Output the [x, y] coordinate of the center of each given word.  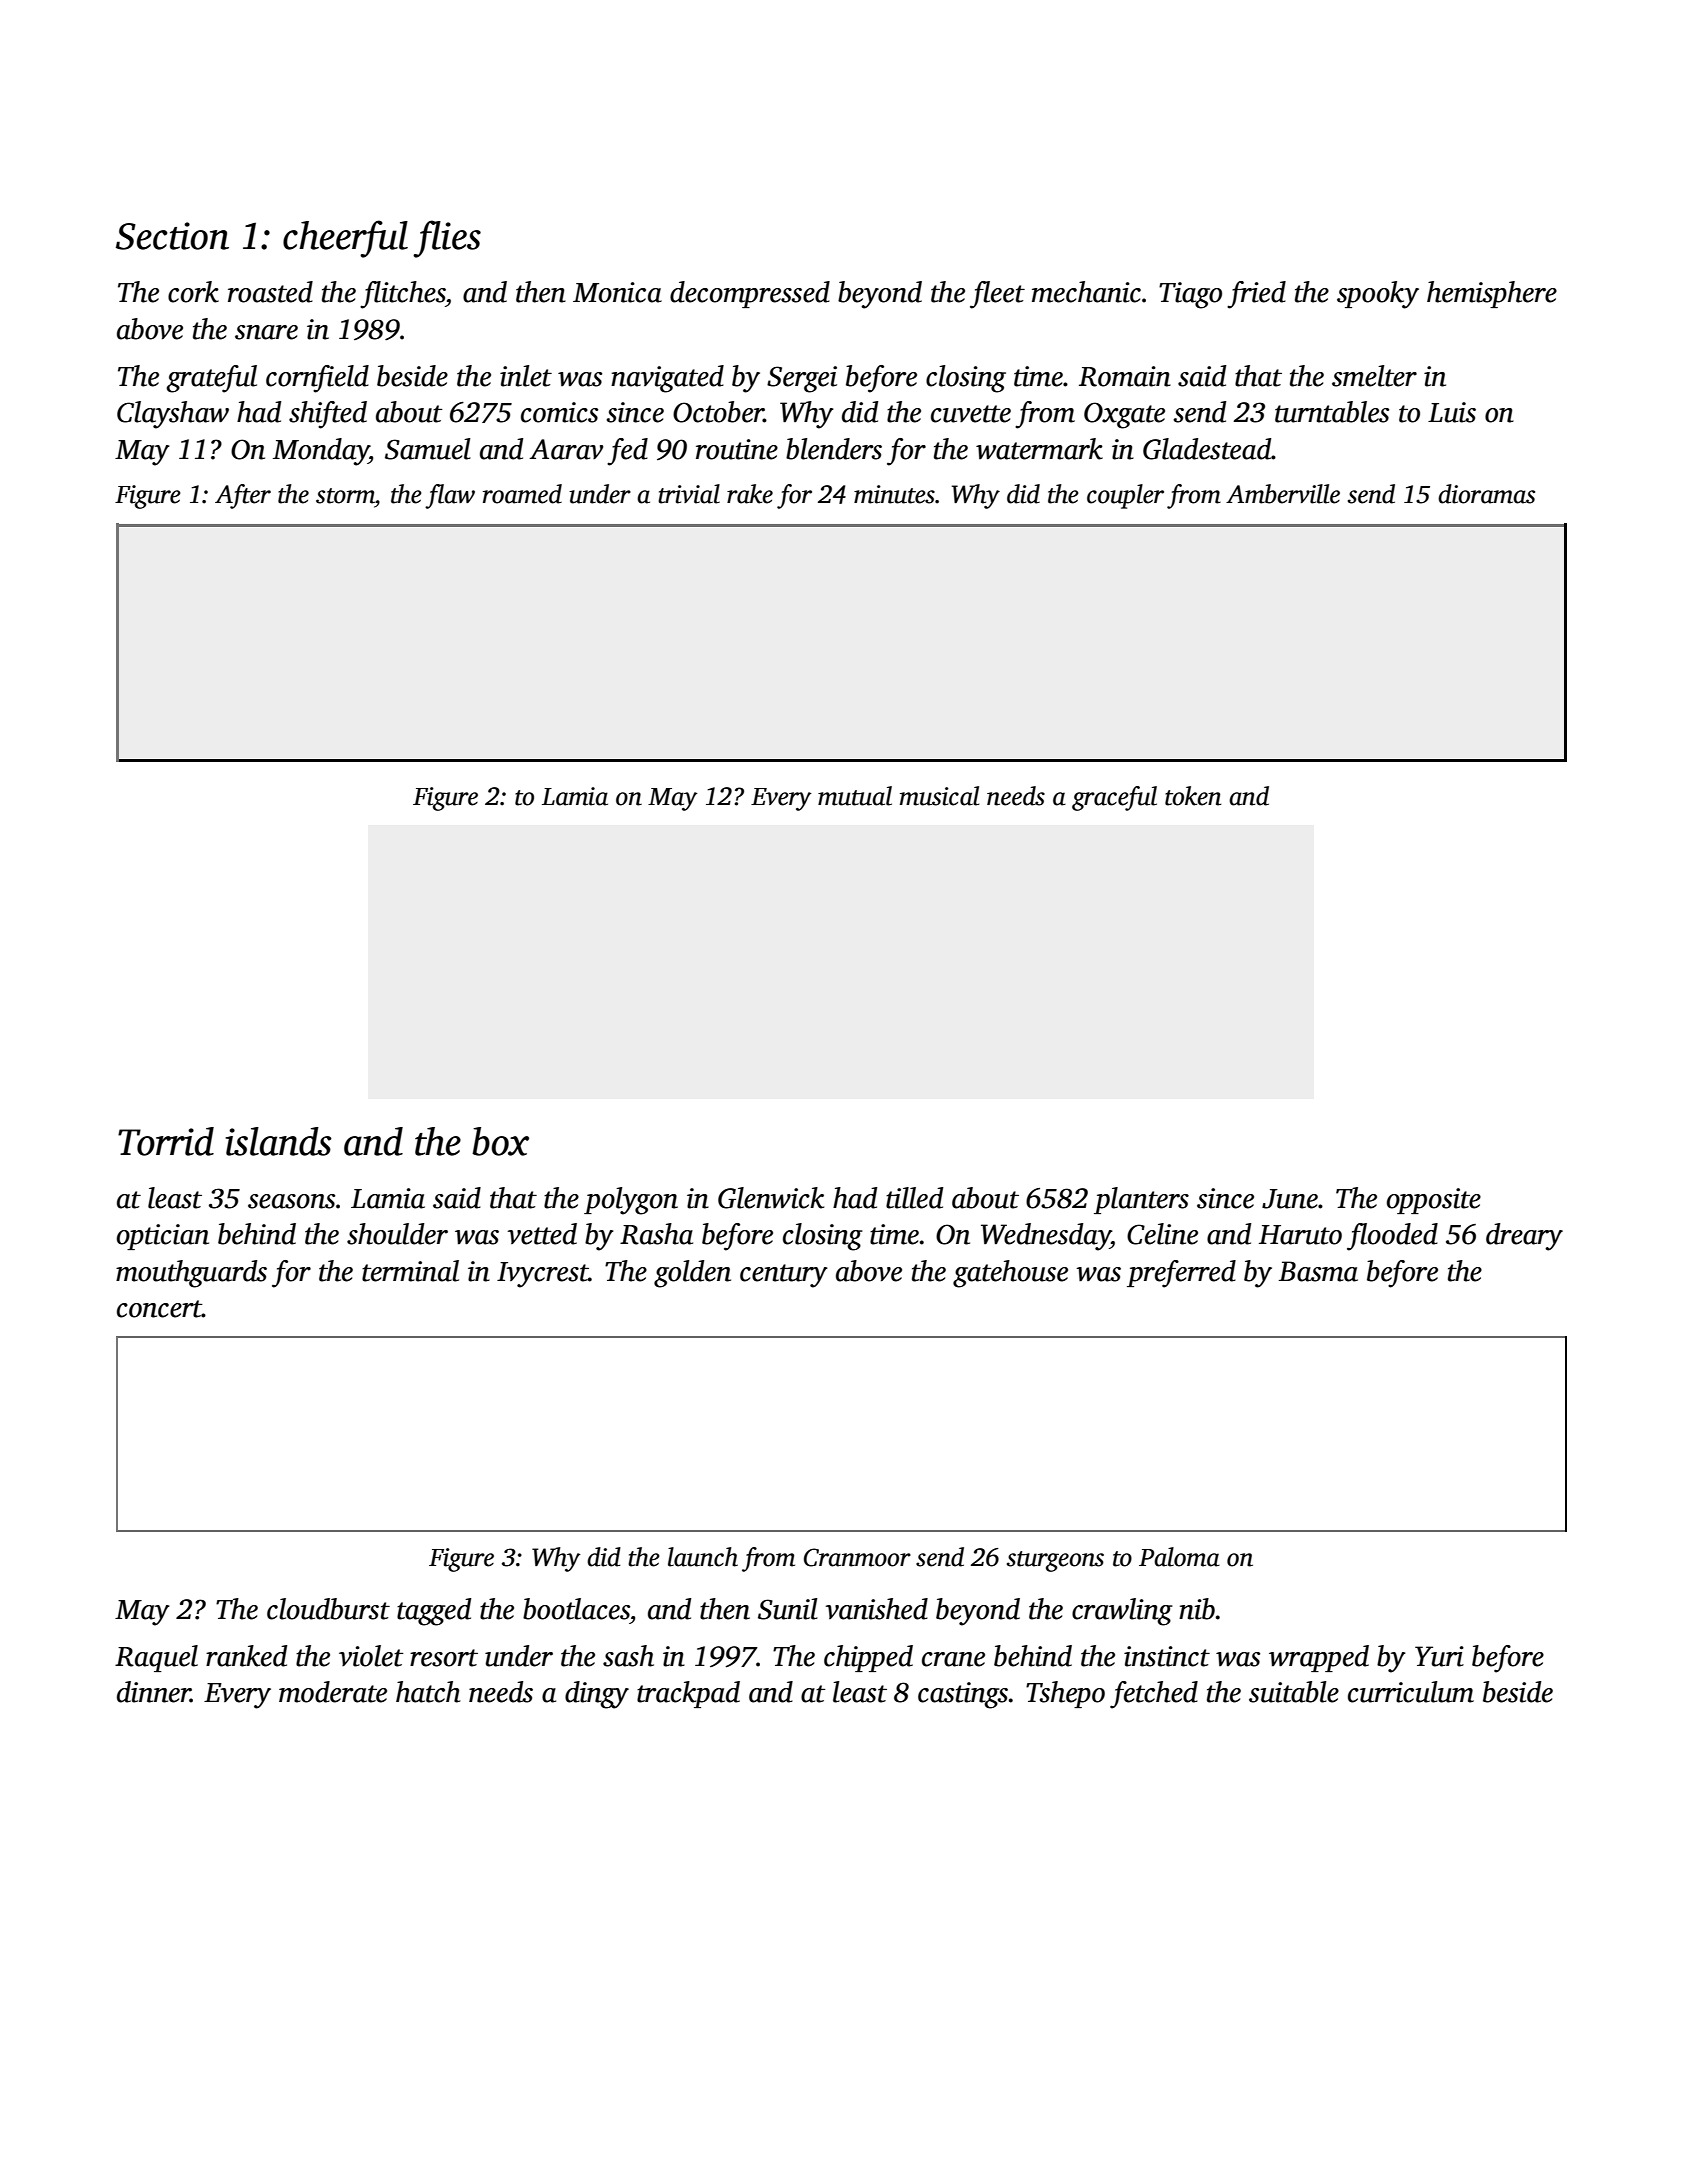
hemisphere [1492, 294]
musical [939, 796]
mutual [855, 796]
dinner [154, 1692]
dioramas [1486, 494]
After [243, 496]
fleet [997, 295]
